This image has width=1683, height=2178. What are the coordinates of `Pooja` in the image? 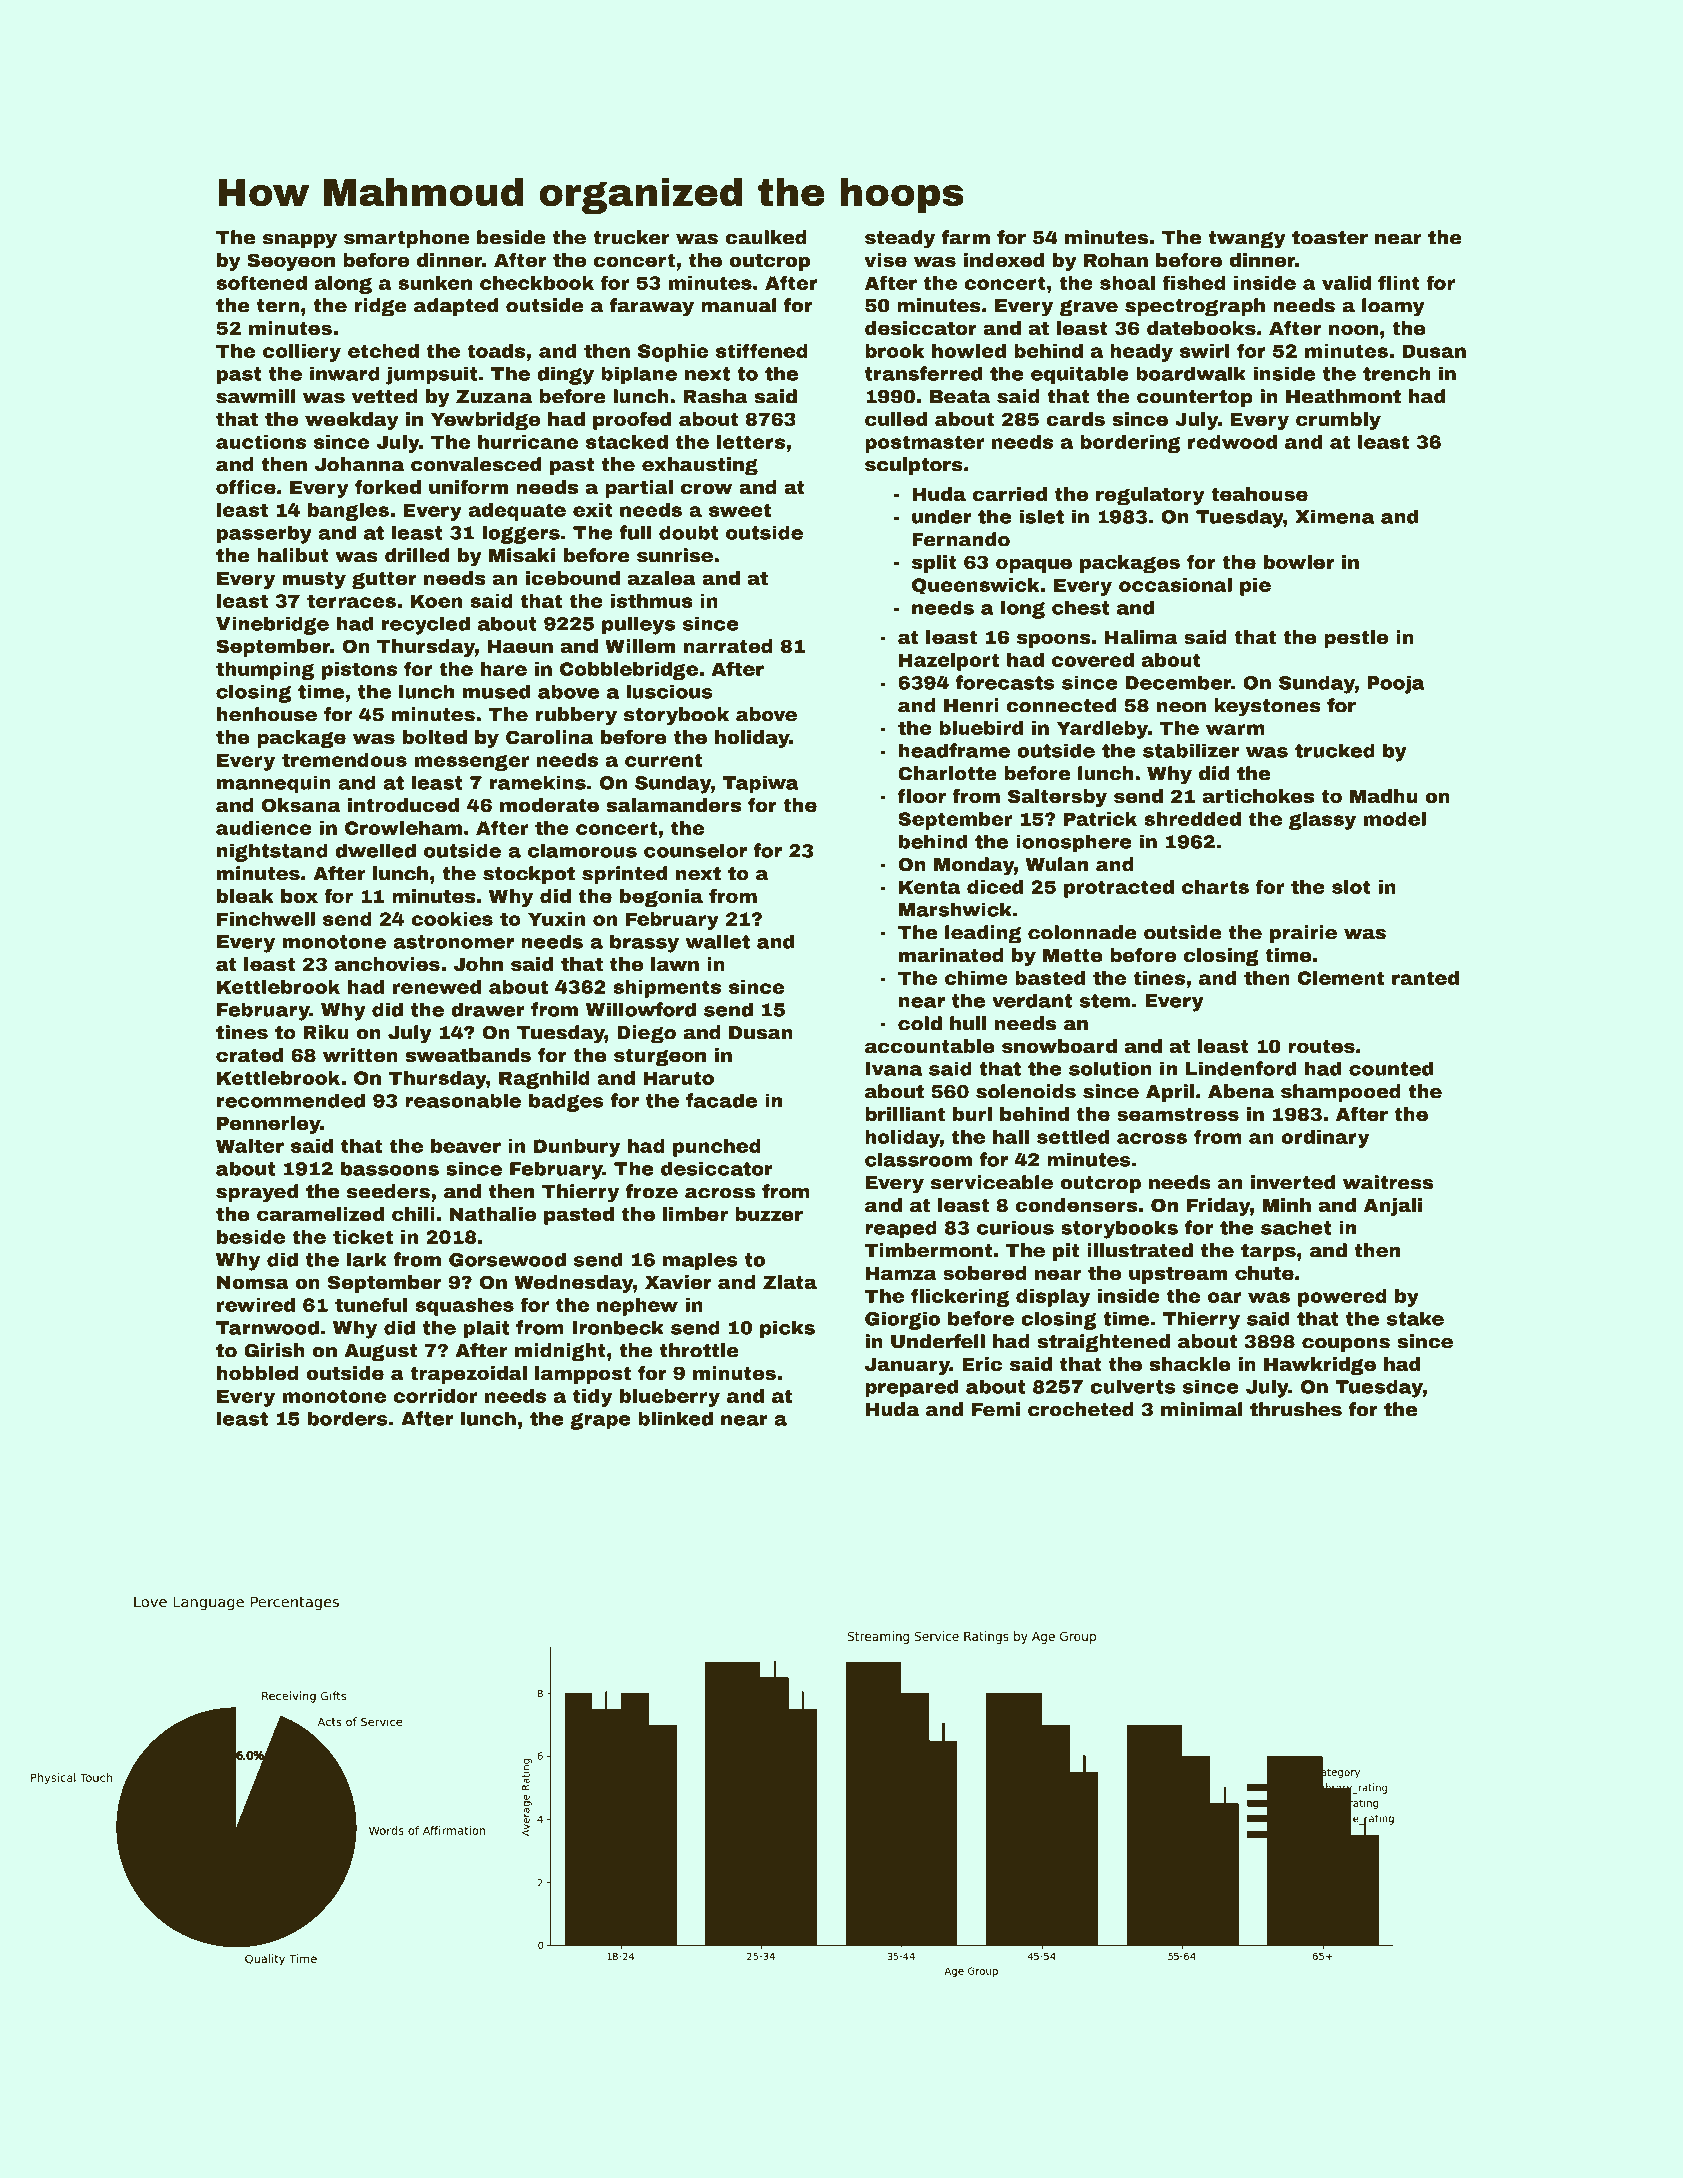 It's located at (1396, 684).
